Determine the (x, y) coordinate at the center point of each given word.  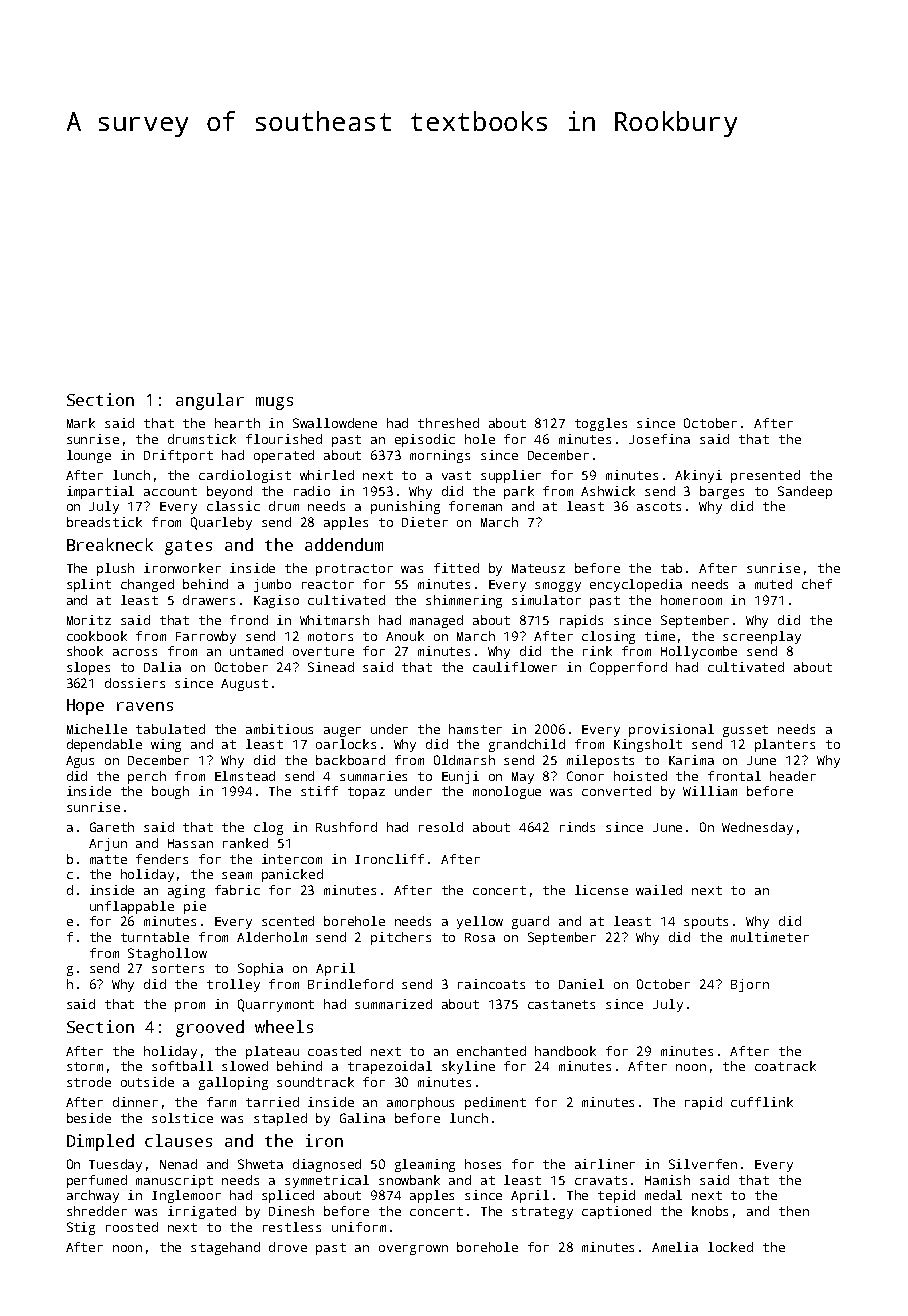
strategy (542, 1213)
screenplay (762, 637)
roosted (132, 1227)
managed (436, 621)
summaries (373, 776)
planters (785, 745)
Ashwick (608, 491)
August (244, 685)
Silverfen (703, 1164)
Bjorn (750, 985)
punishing (405, 507)
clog (268, 828)
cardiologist (245, 476)
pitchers (401, 938)
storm (85, 1066)
